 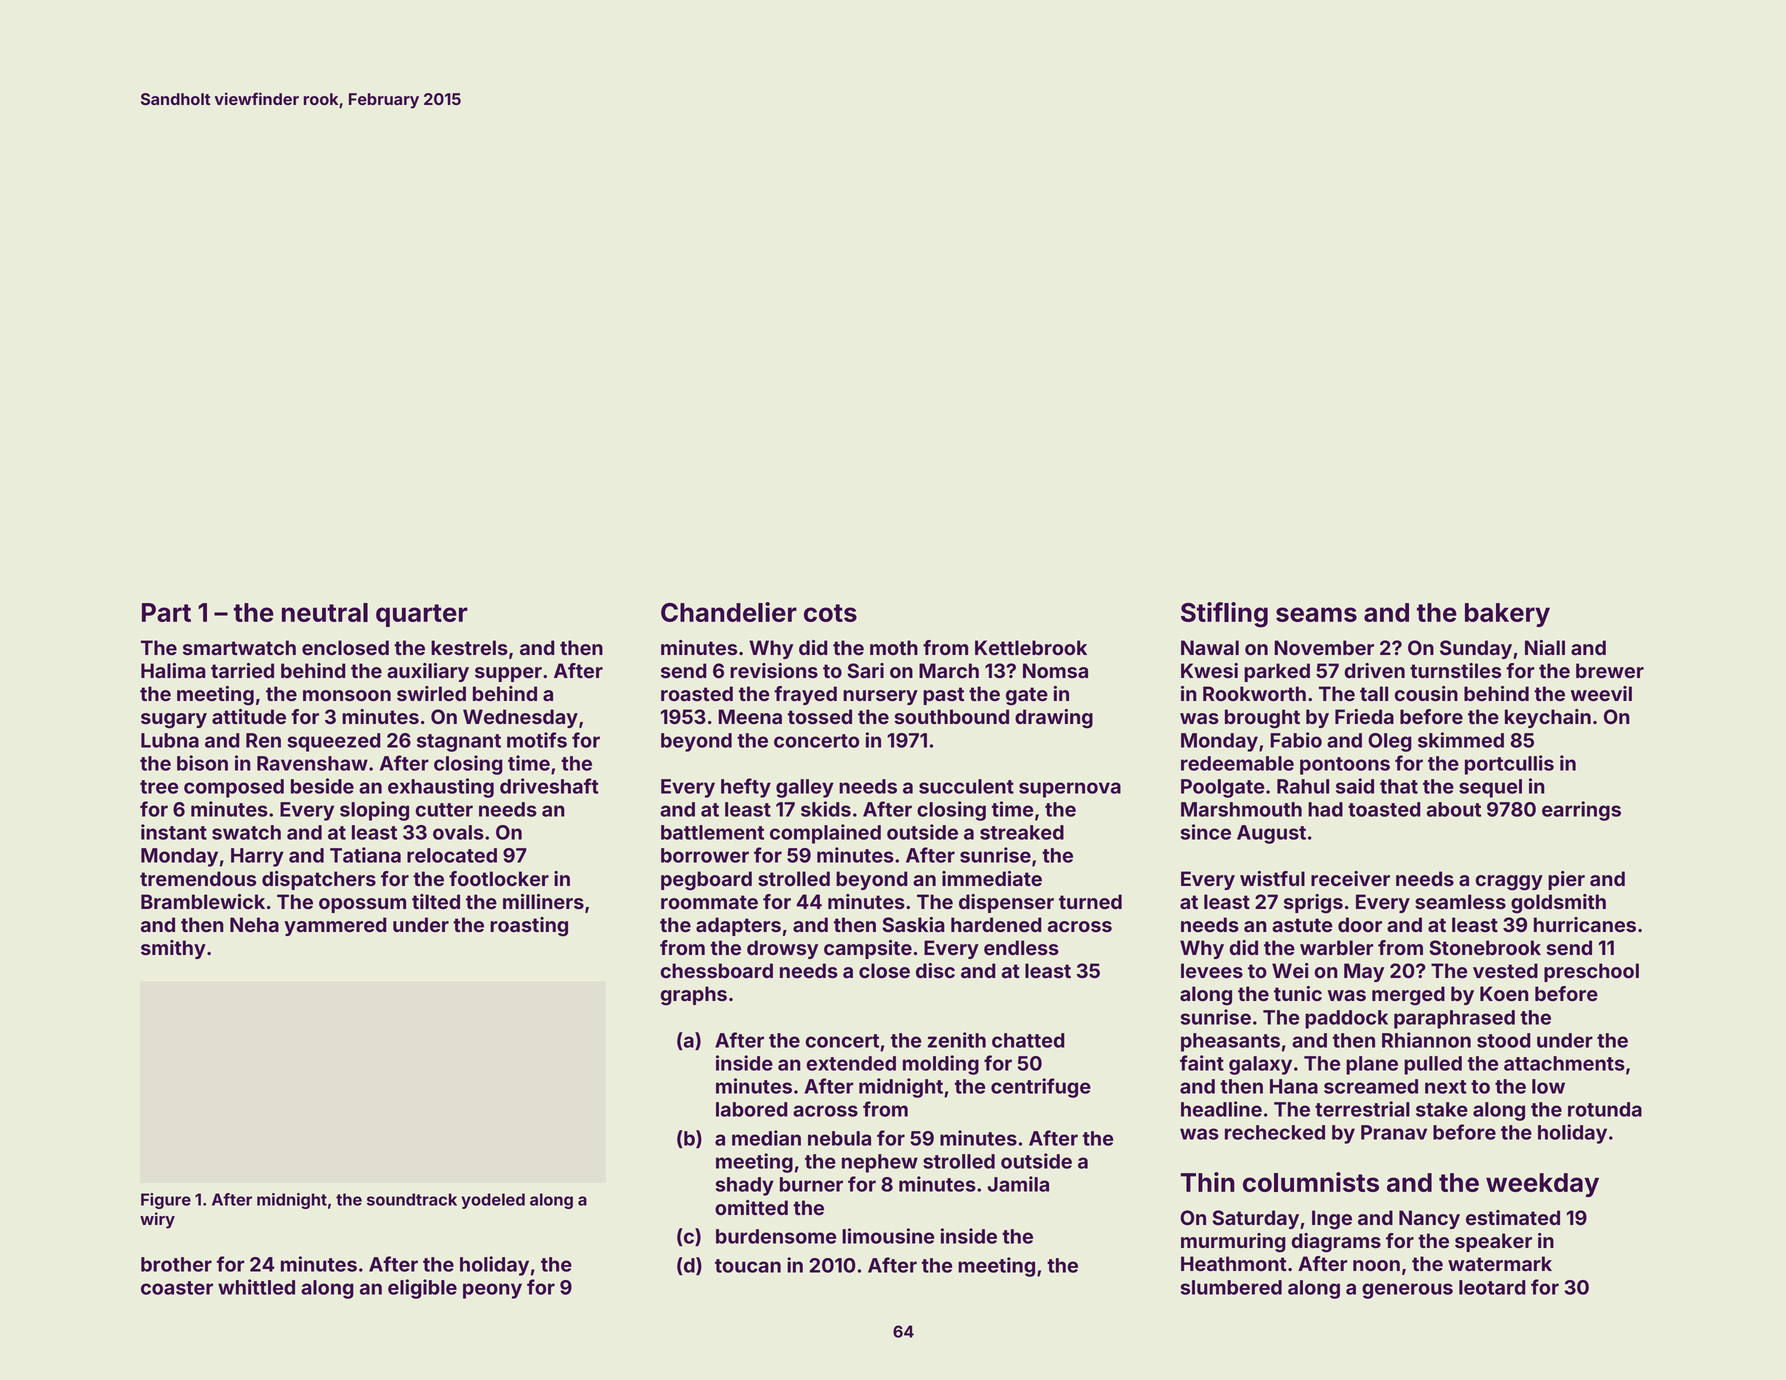 I want to click on graphs, so click(x=693, y=996).
